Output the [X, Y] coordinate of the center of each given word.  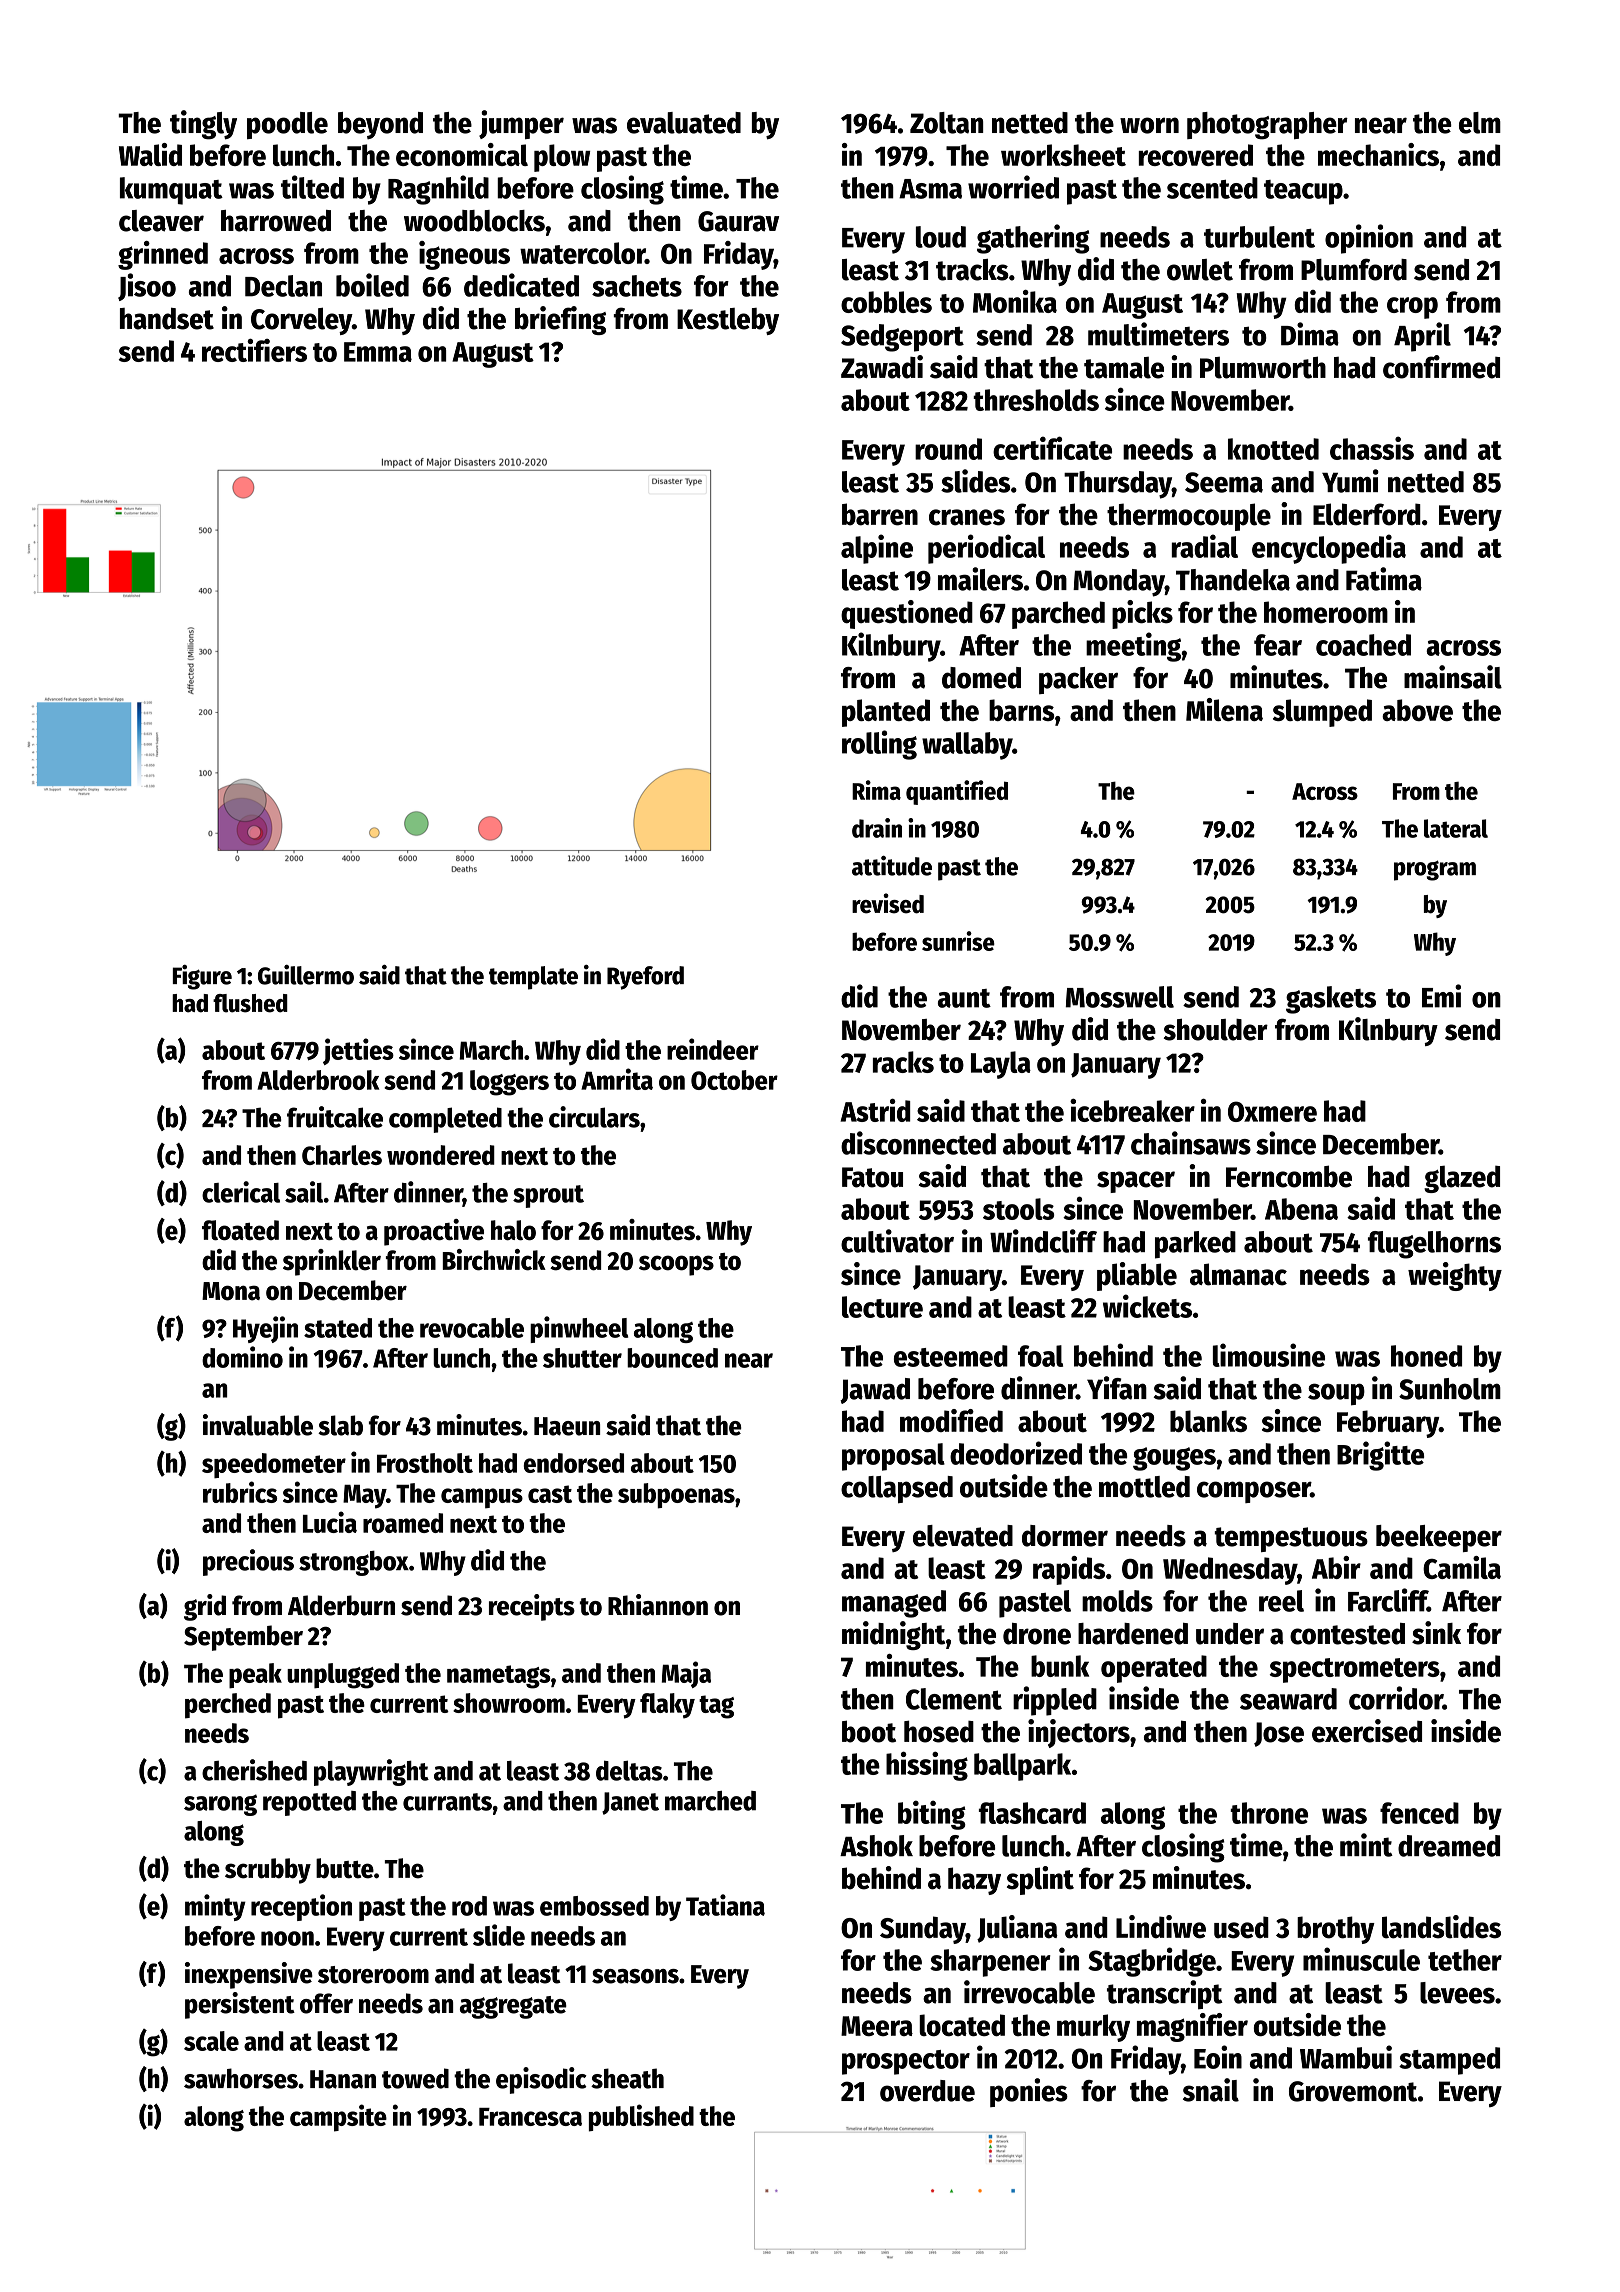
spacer [1136, 1182]
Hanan [343, 2079]
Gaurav [738, 221]
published [641, 2118]
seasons [635, 1976]
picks [1142, 614]
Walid [150, 154]
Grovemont [1353, 2091]
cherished [254, 1770]
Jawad [875, 1391]
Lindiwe [1161, 1927]
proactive [434, 1232]
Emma [378, 352]
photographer [1267, 126]
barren [880, 514]
